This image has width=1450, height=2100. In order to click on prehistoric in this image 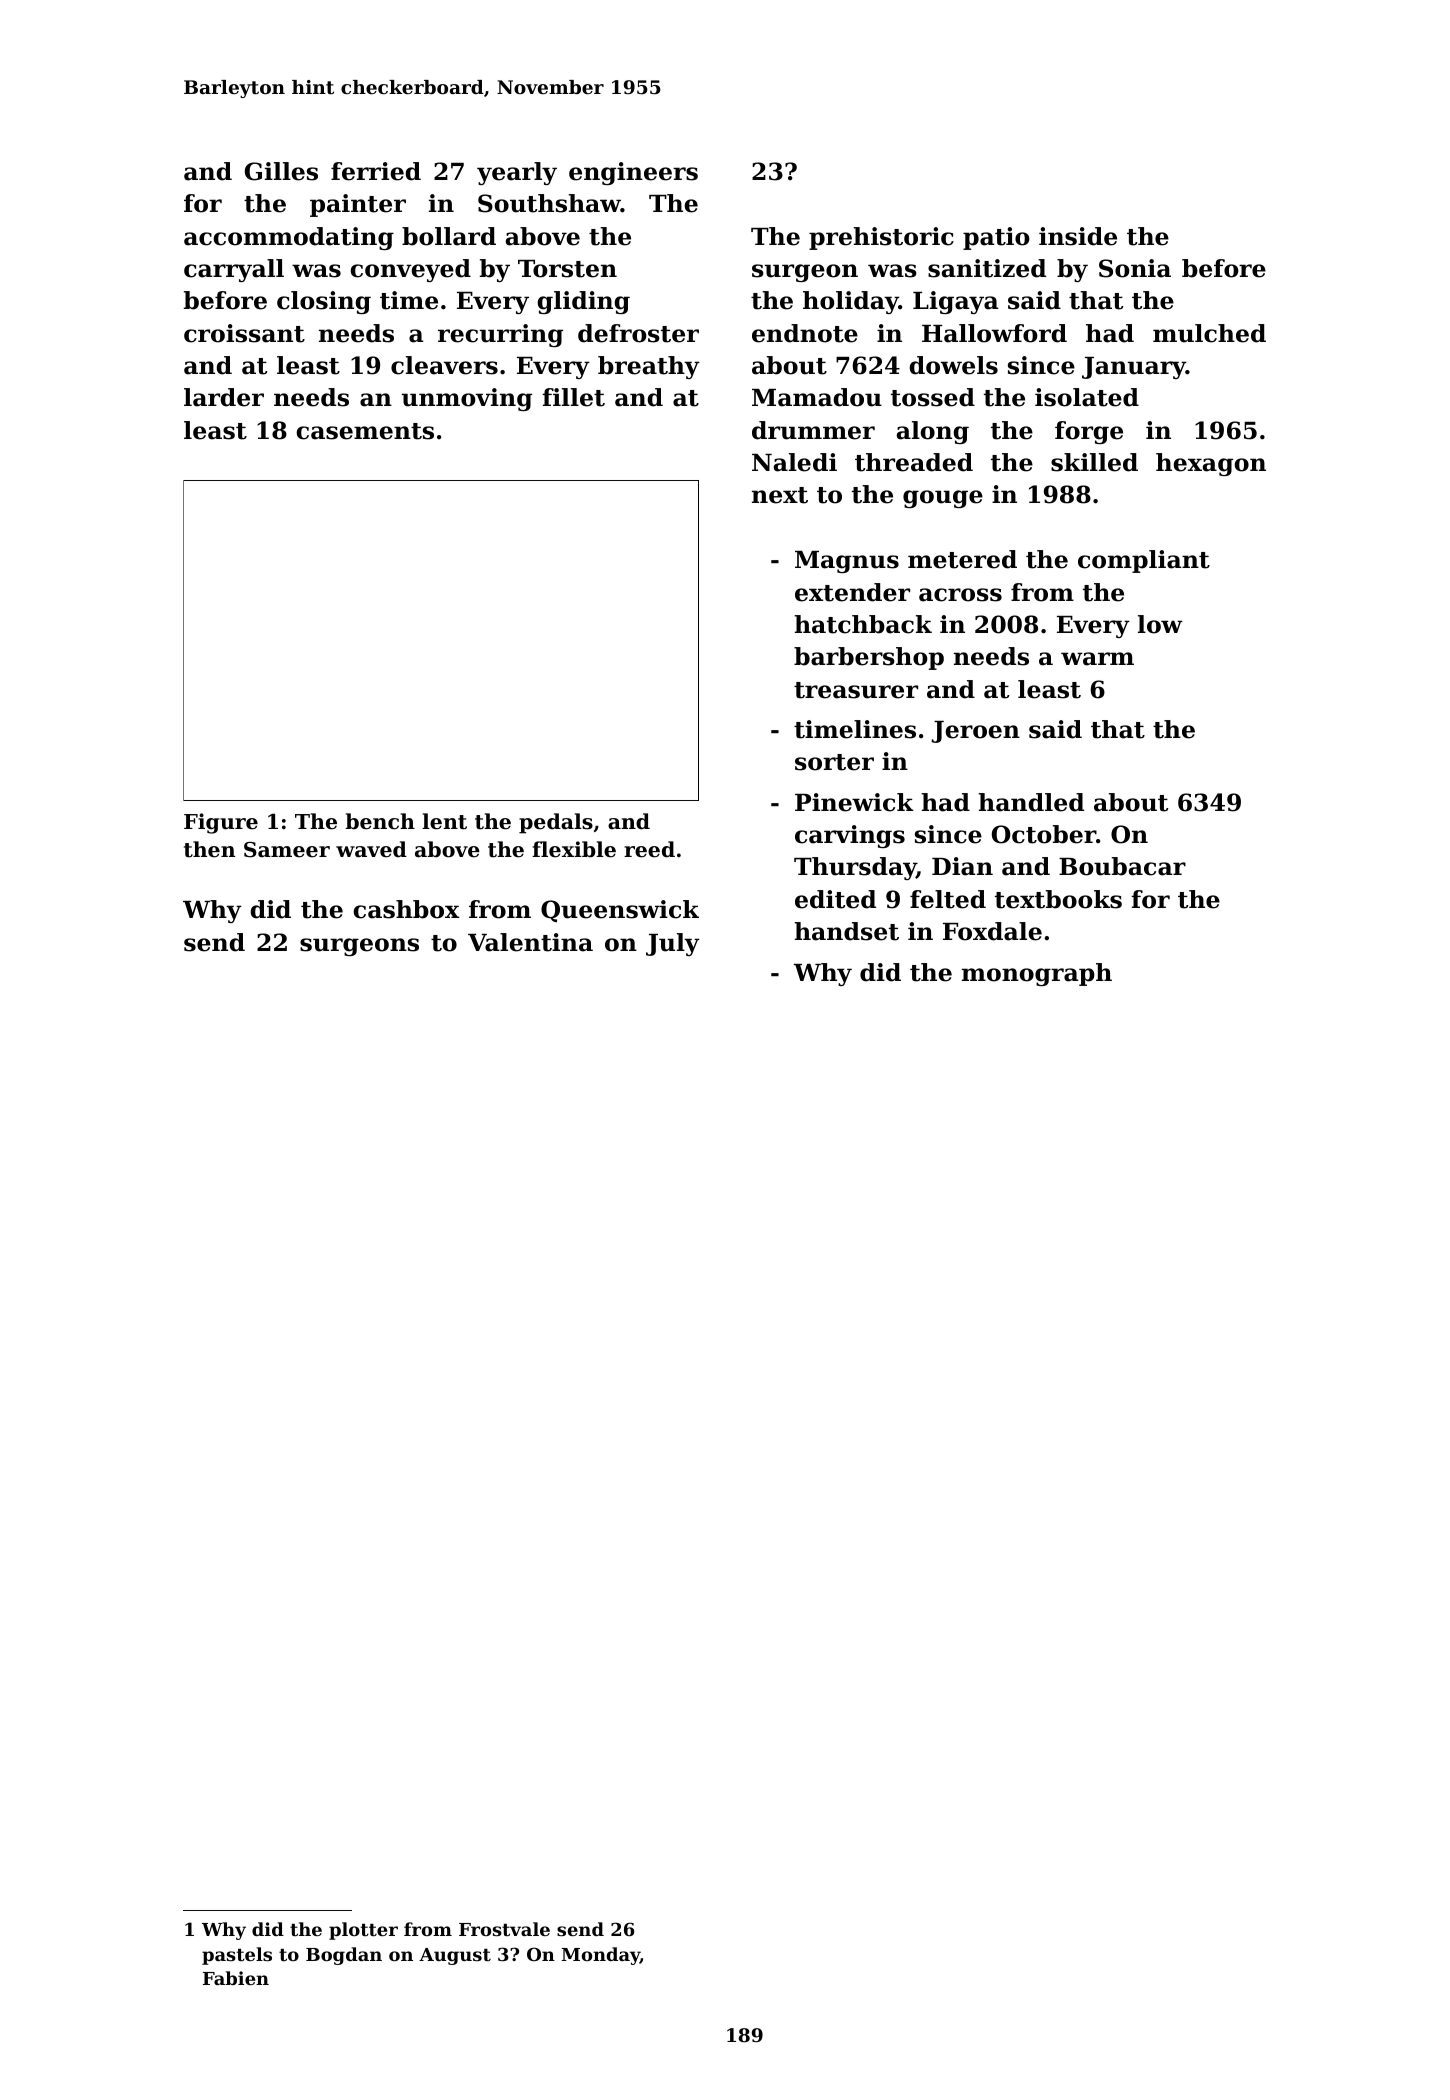, I will do `click(881, 238)`.
